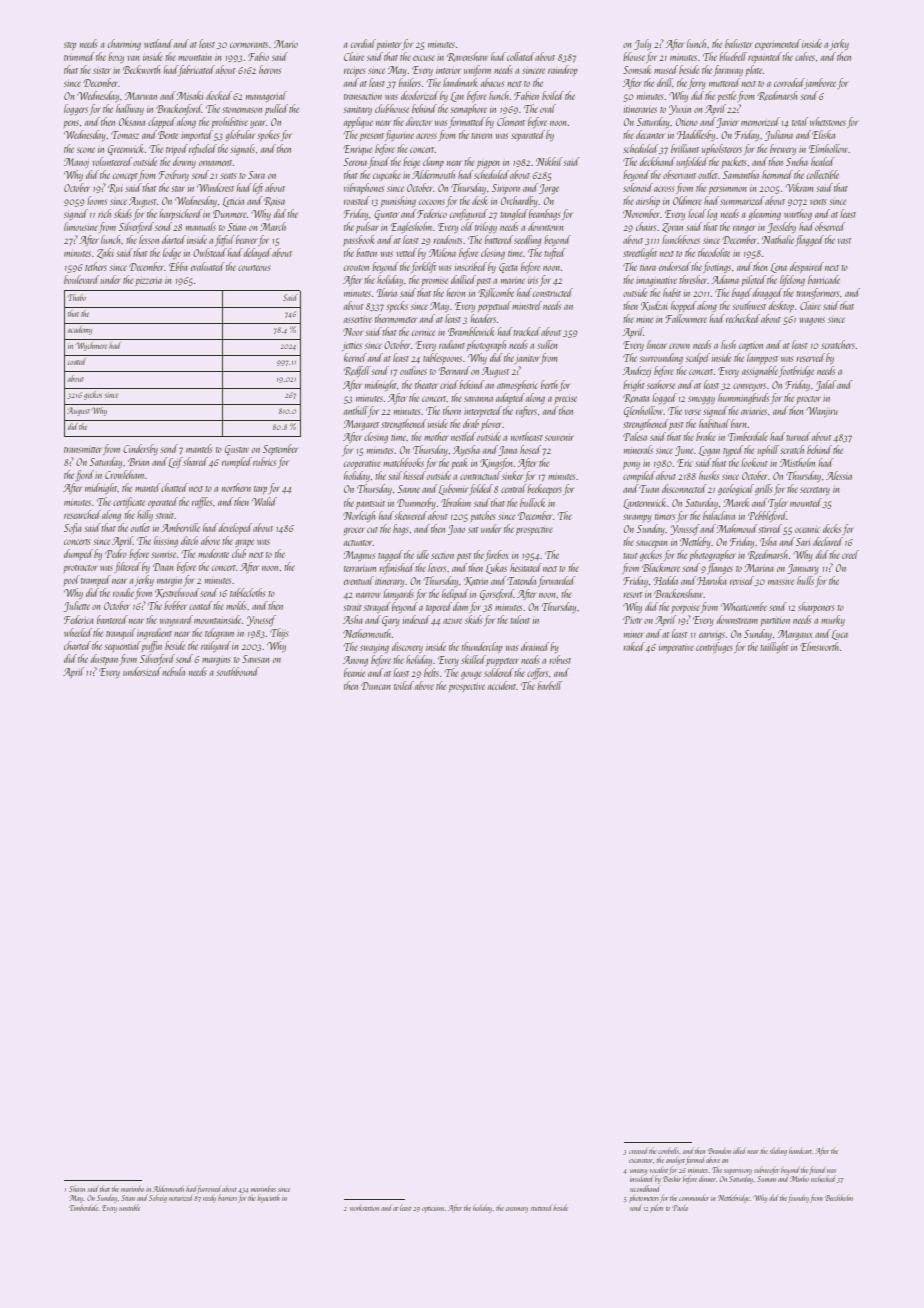 Image resolution: width=924 pixels, height=1308 pixels. I want to click on collated, so click(521, 56).
